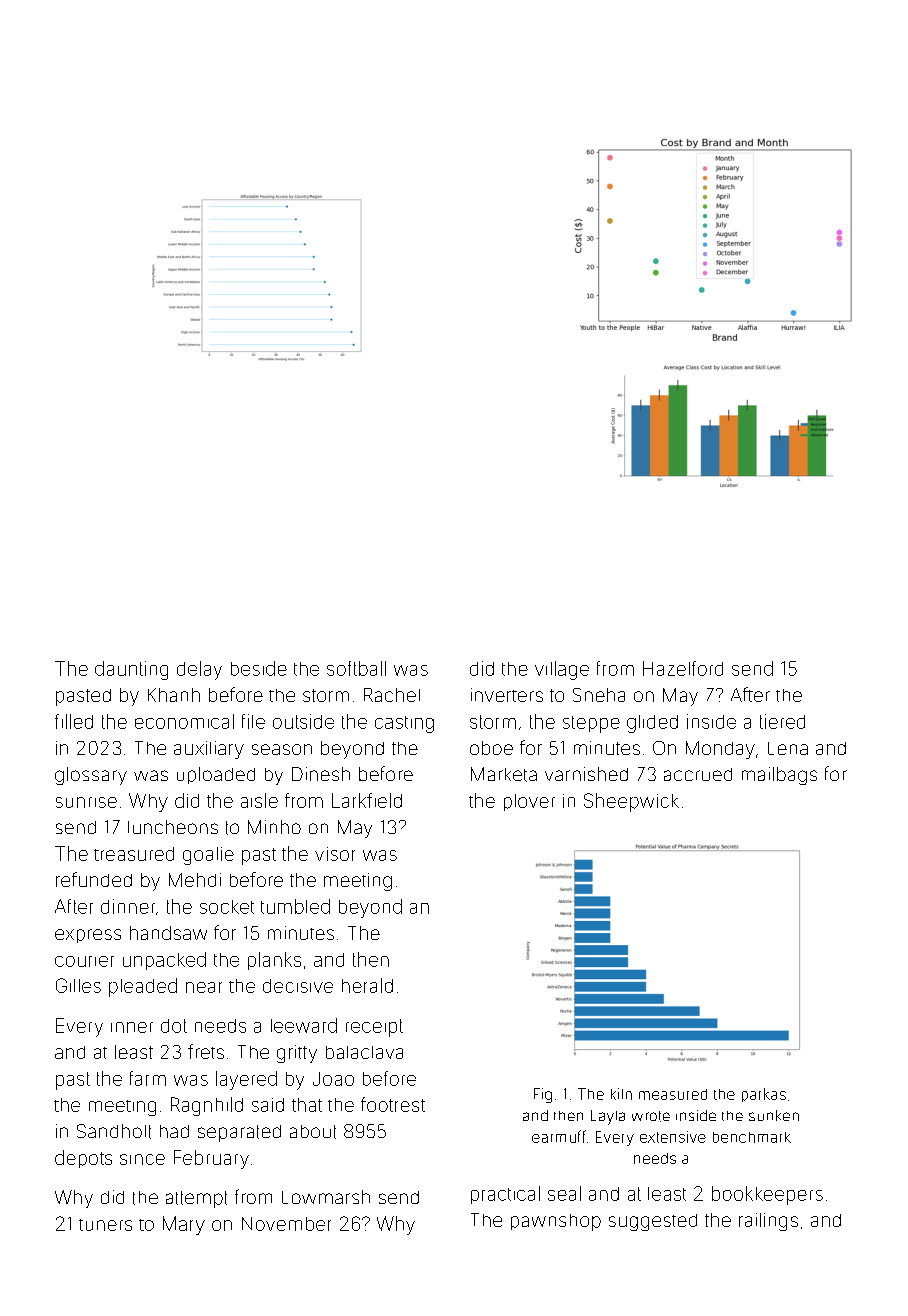  I want to click on measured, so click(673, 1094).
